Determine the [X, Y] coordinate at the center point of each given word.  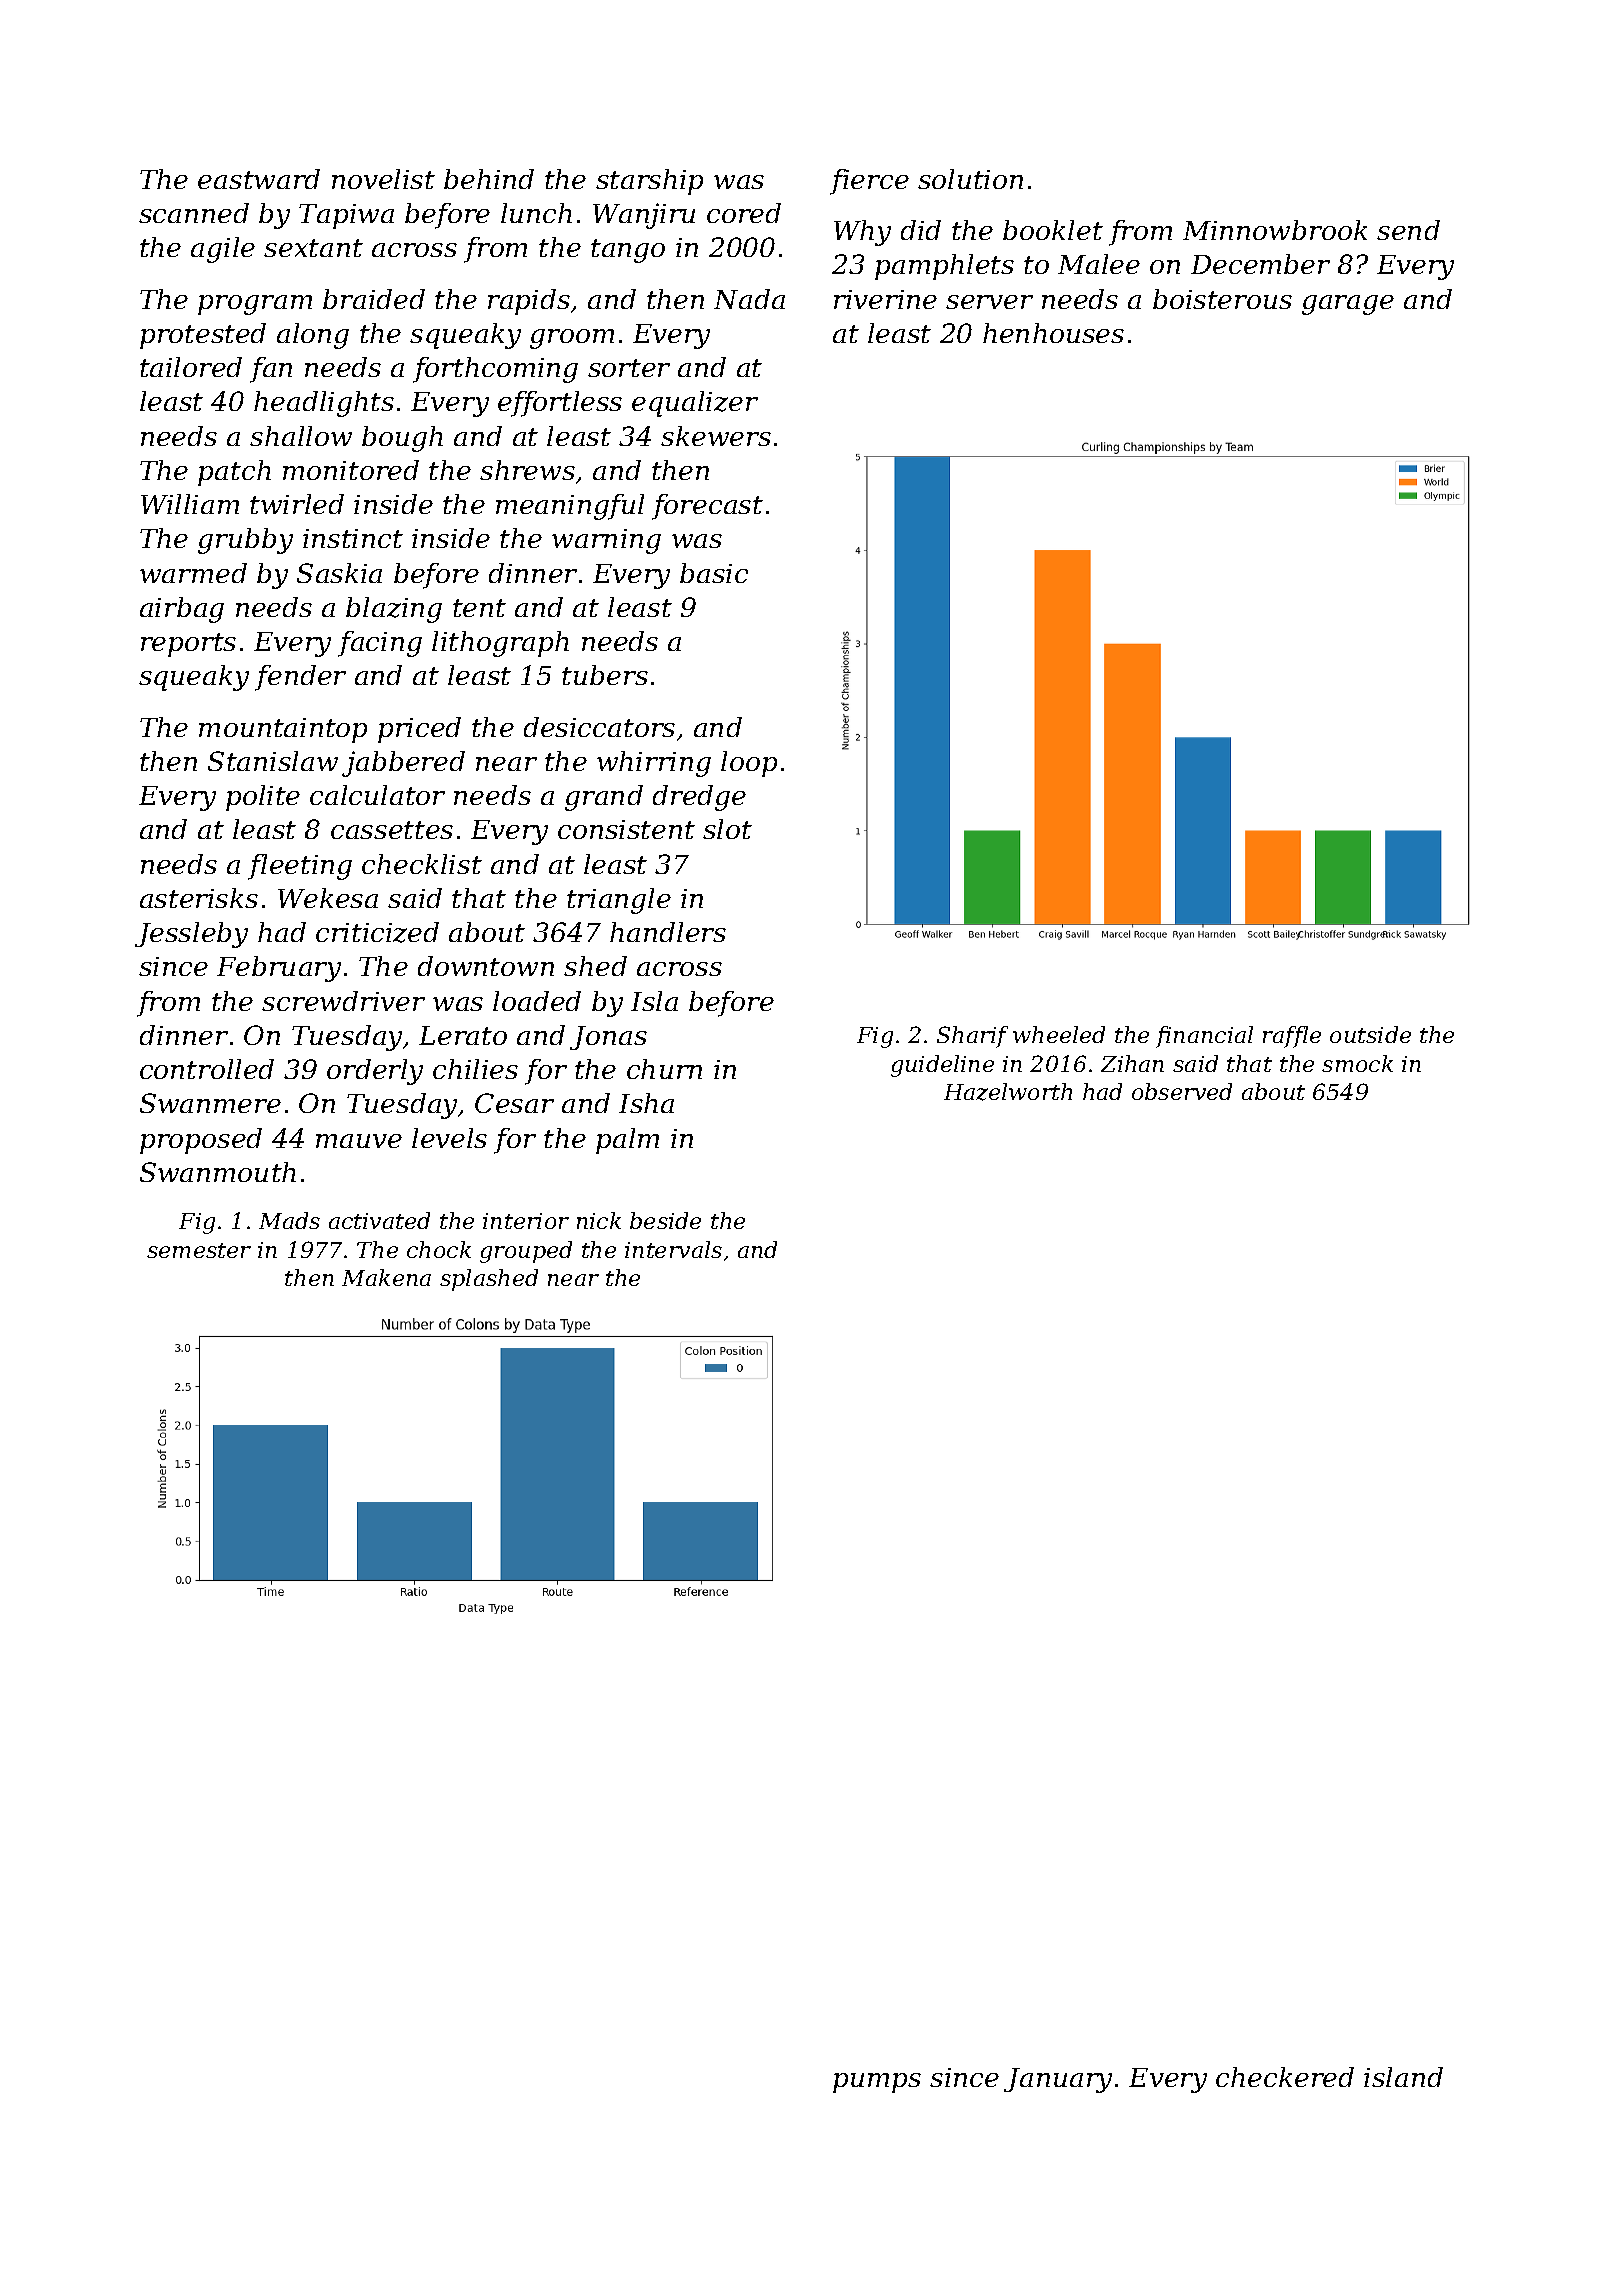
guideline [942, 1066]
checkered [1285, 2077]
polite [263, 798]
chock [439, 1249]
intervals [673, 1249]
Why [862, 233]
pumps [877, 2083]
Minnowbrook [1275, 230]
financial [1204, 1037]
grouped [526, 1252]
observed [1182, 1091]
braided [374, 299]
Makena [386, 1277]
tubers [605, 675]
